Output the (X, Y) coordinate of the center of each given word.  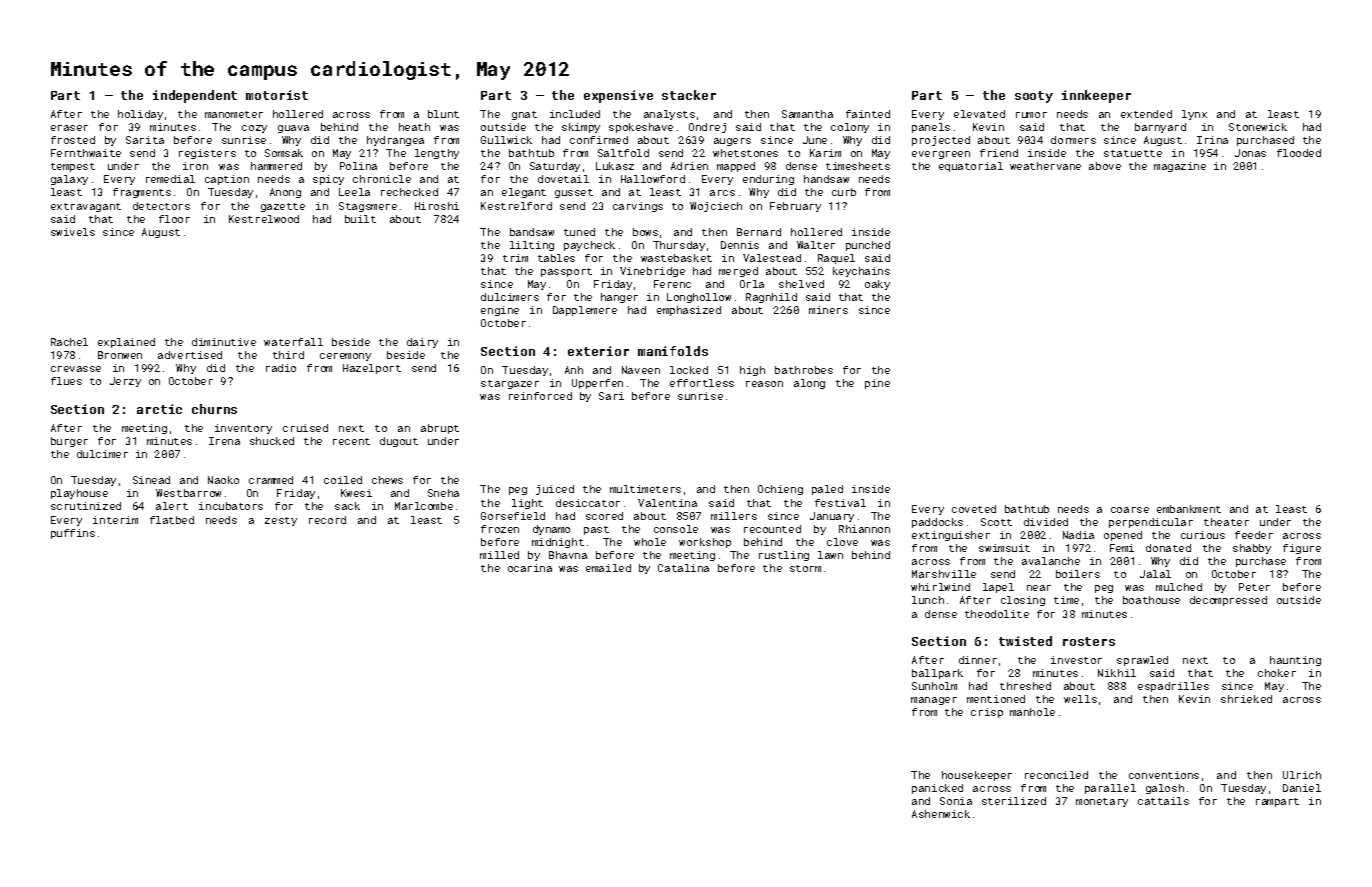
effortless (702, 383)
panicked (937, 789)
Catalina (683, 568)
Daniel (1302, 788)
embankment (1189, 509)
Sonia (956, 801)
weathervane (1045, 166)
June (815, 140)
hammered (276, 166)
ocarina (530, 568)
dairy (422, 343)
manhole (1032, 712)
